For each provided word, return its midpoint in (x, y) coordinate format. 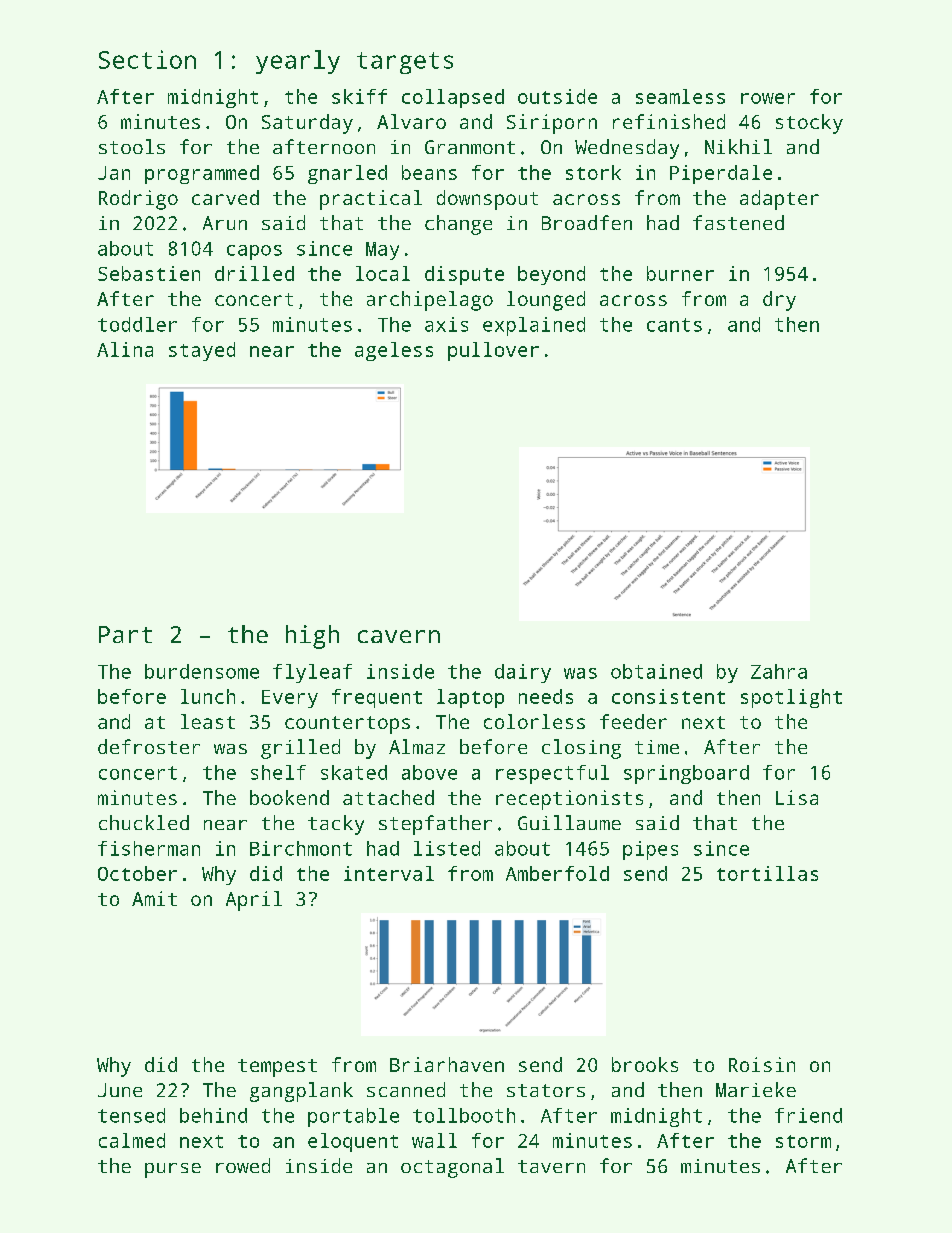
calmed (132, 1140)
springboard (686, 774)
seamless (680, 96)
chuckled (144, 822)
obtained (656, 671)
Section (147, 59)
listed (447, 848)
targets (405, 63)
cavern (399, 636)
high (312, 637)
